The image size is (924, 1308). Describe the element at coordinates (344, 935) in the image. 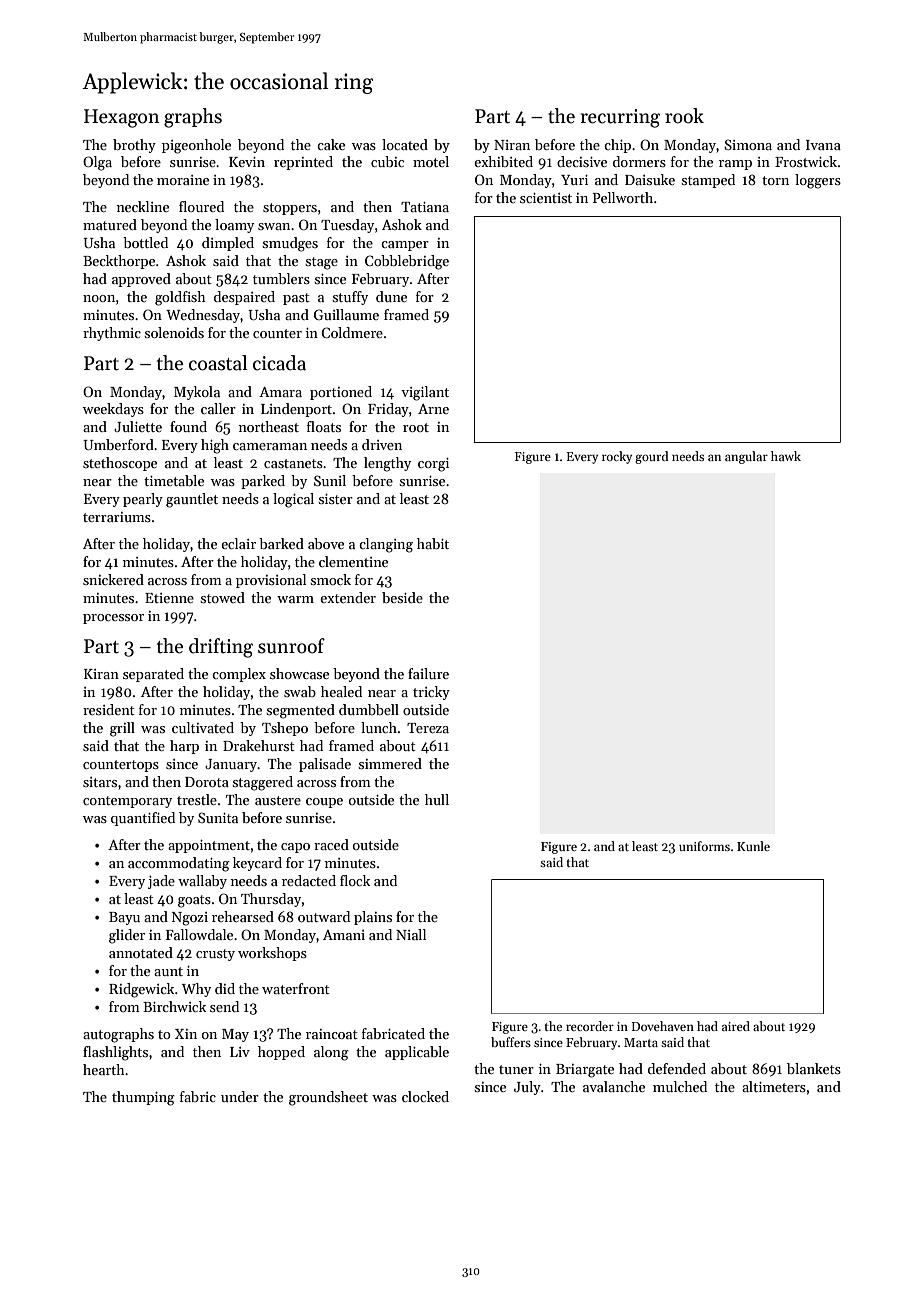

I see `Amani` at that location.
